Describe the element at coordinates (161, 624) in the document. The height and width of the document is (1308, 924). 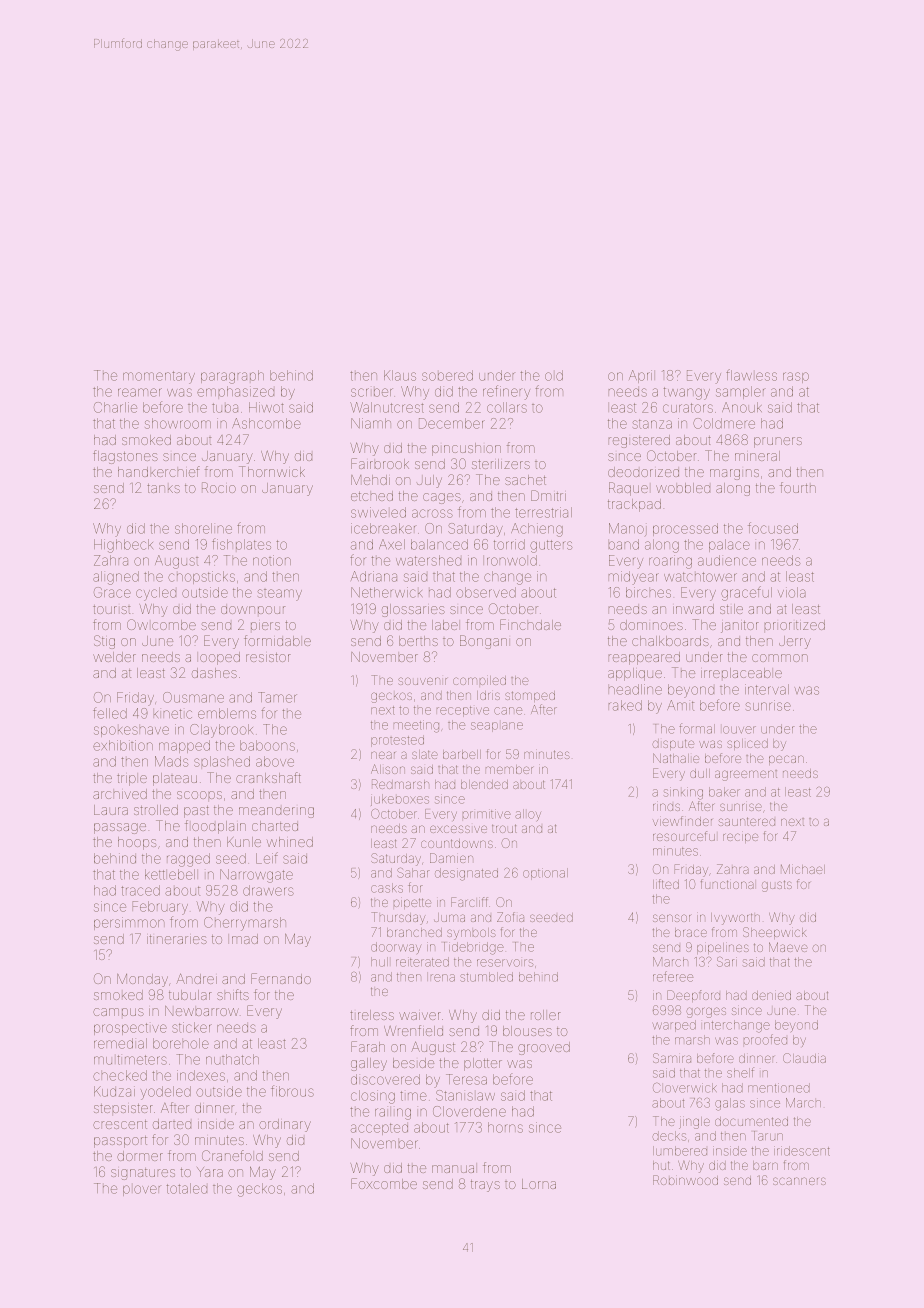
I see `Owlcombe` at that location.
